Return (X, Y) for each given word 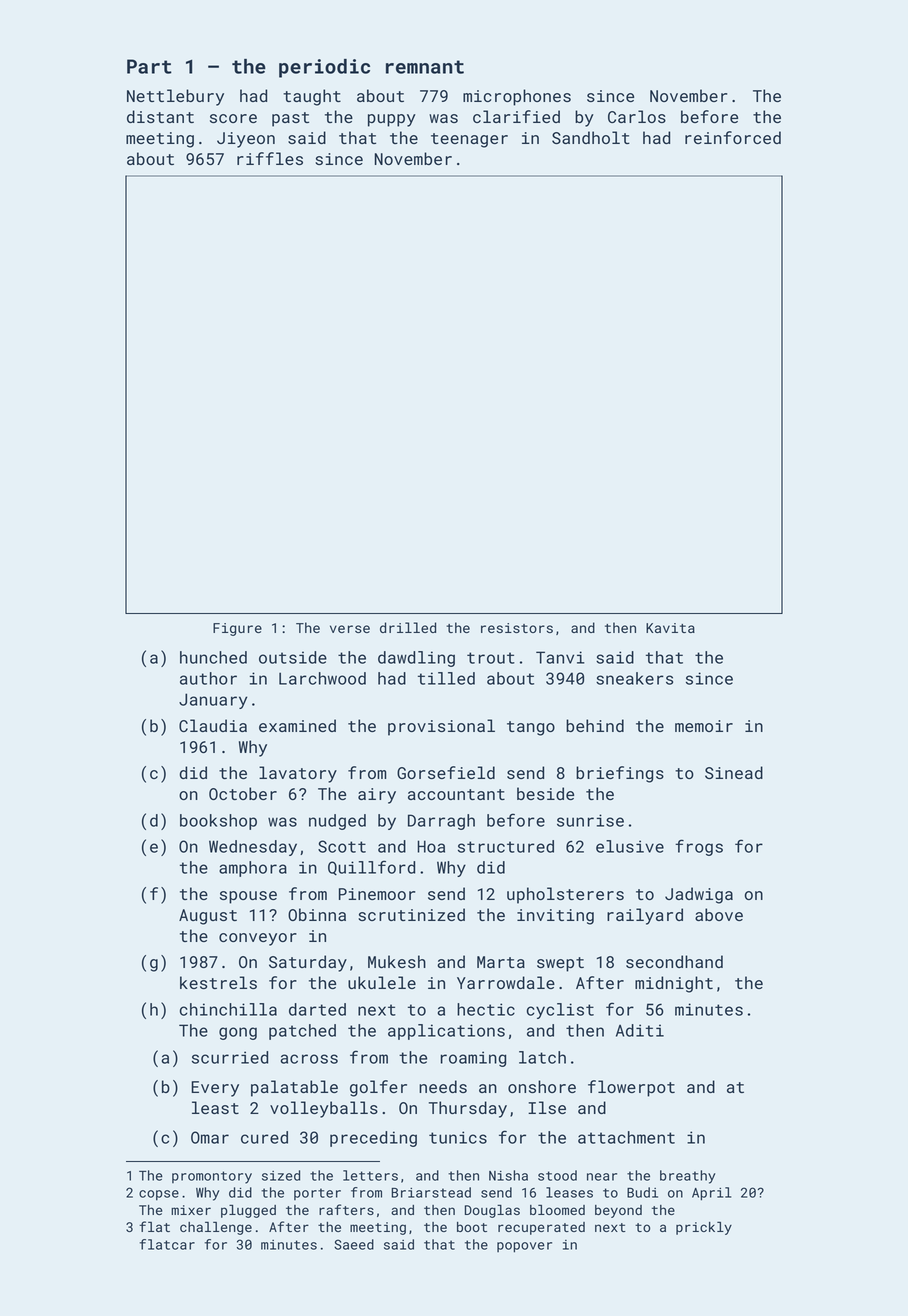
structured (506, 846)
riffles (270, 158)
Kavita (670, 628)
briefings (620, 774)
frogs (699, 847)
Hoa (431, 846)
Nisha (508, 1175)
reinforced (733, 137)
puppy (392, 120)
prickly (704, 1228)
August (208, 917)
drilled (408, 627)
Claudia (213, 725)
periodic (324, 68)
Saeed (354, 1244)
